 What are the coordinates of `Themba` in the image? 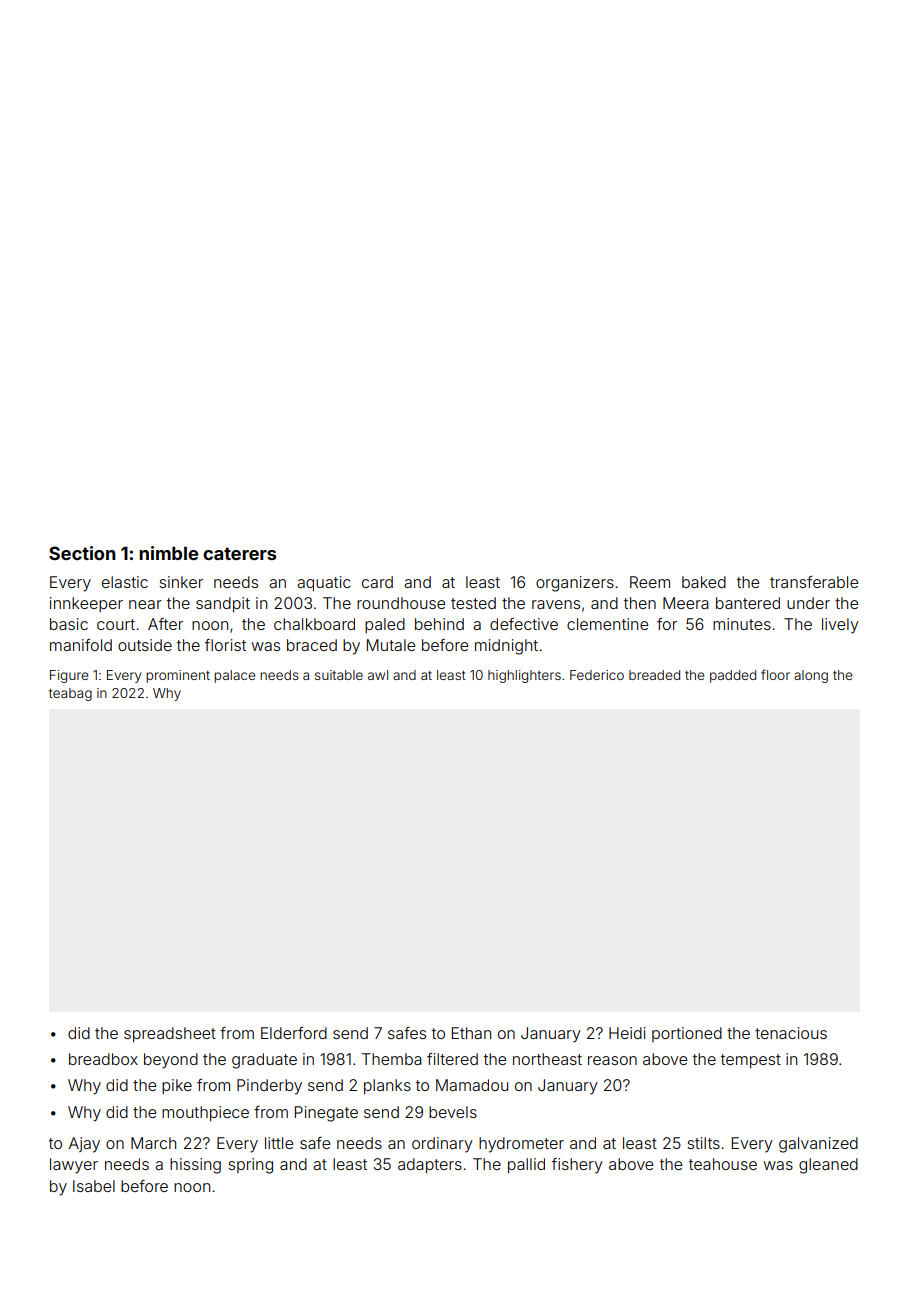 It's located at (392, 1059).
